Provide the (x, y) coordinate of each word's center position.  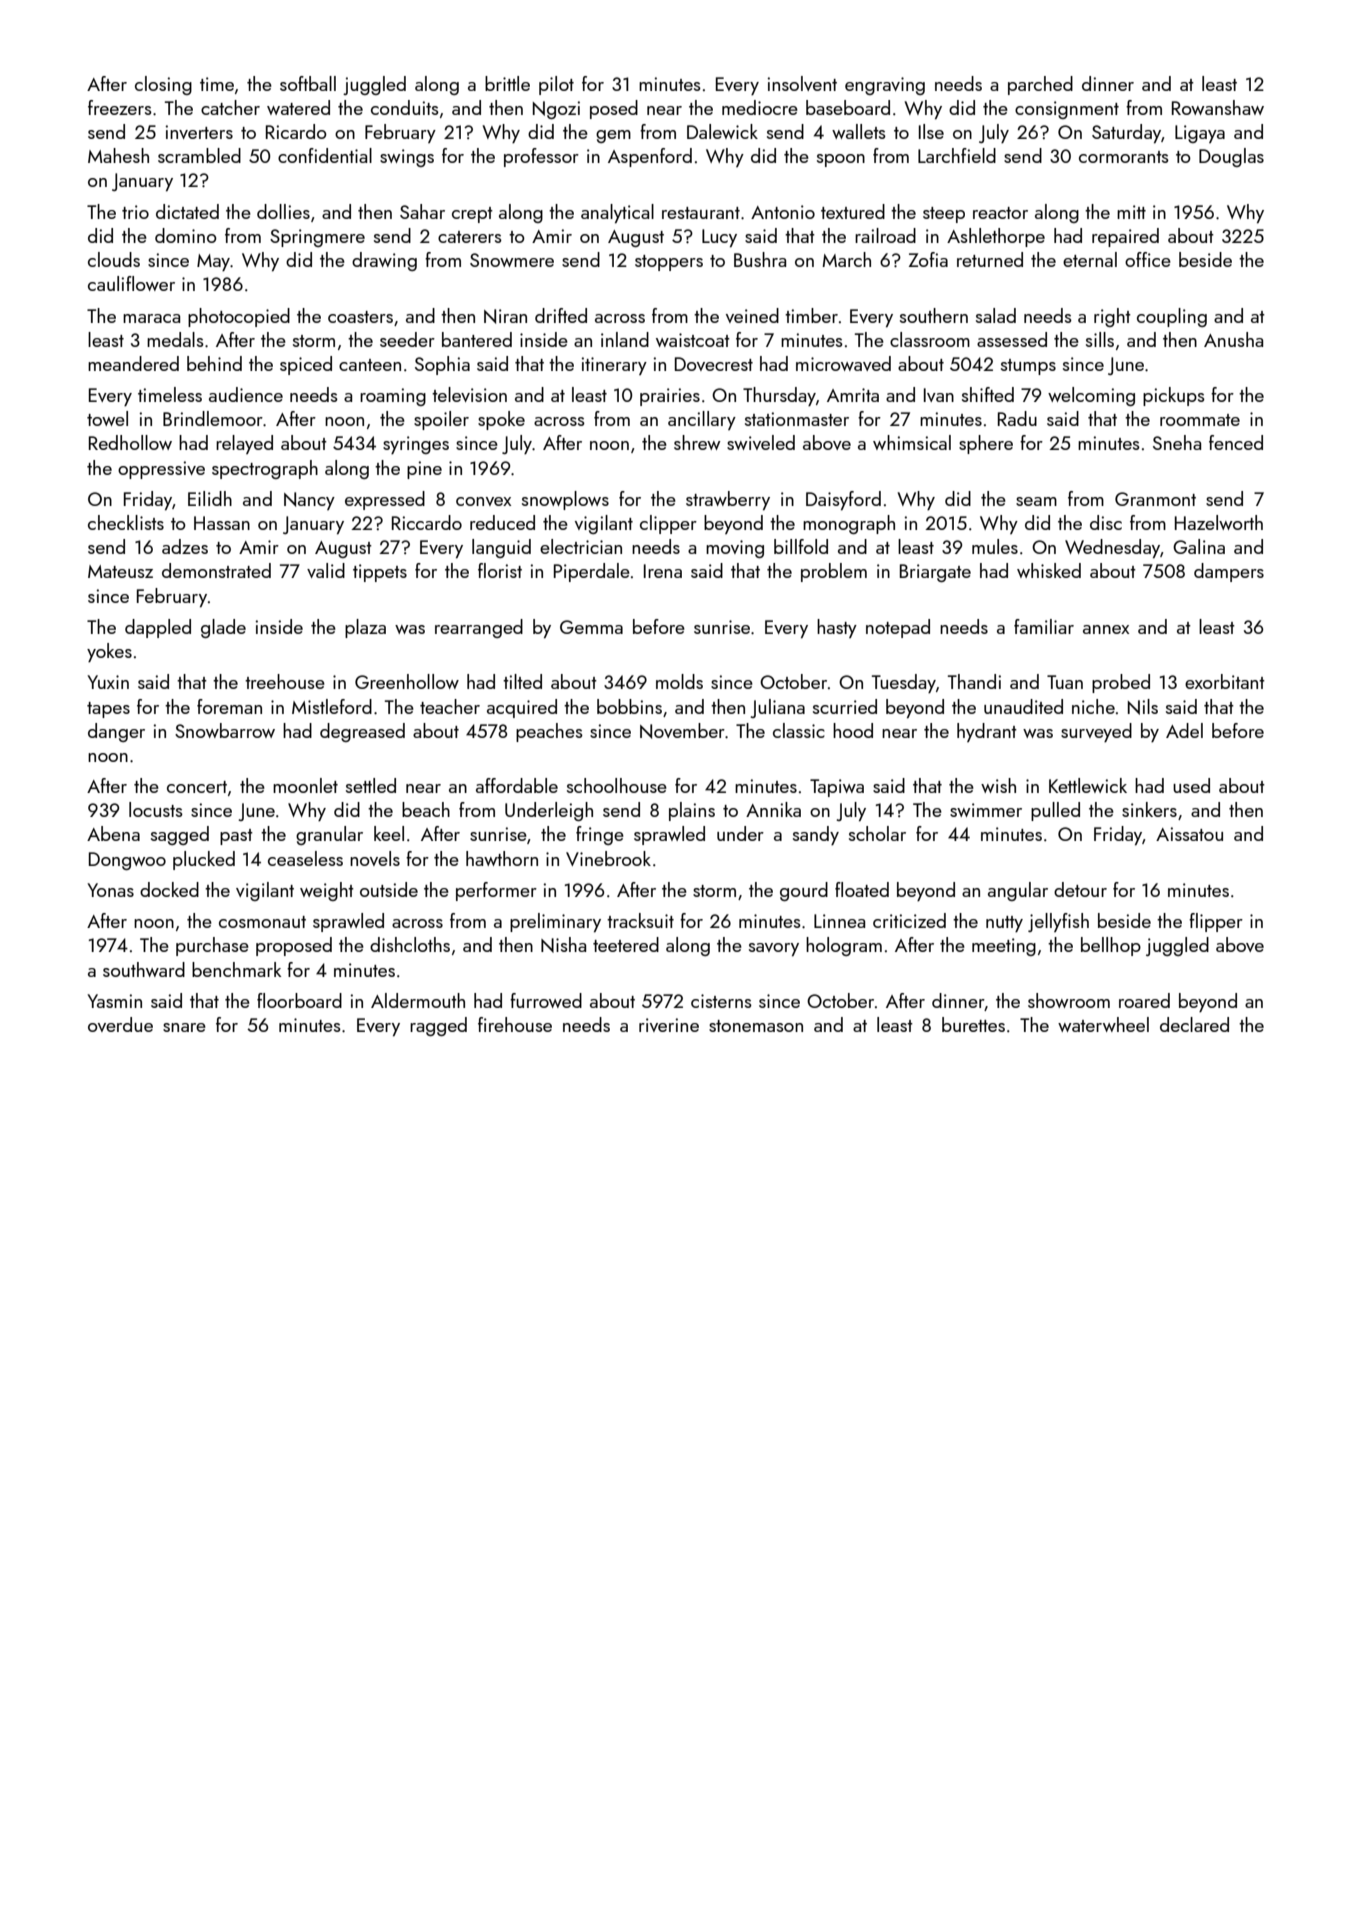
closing (163, 85)
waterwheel (1103, 1024)
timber (811, 315)
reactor (1000, 213)
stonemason (756, 1026)
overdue (120, 1024)
